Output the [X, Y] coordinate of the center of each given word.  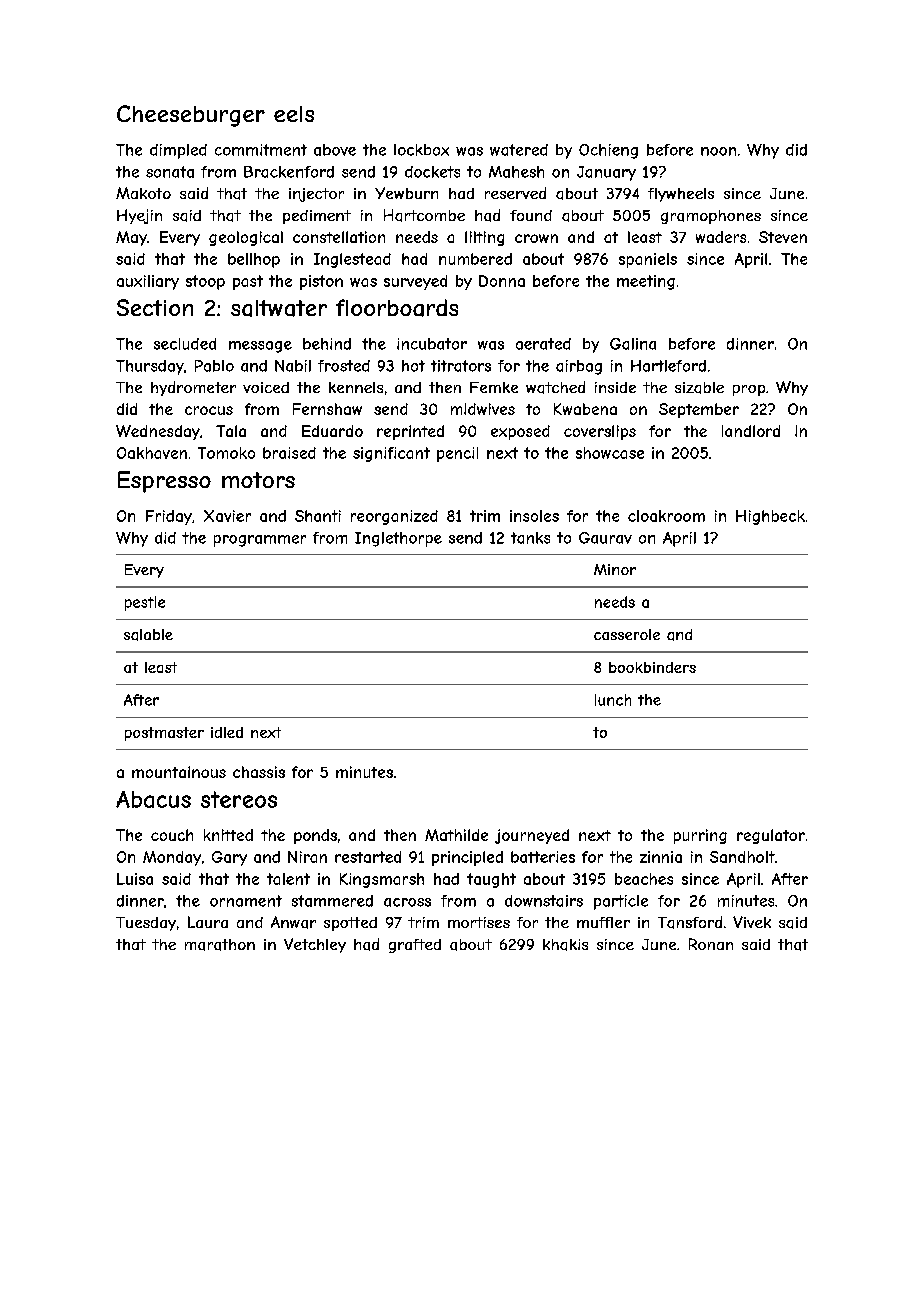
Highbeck [770, 517]
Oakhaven [152, 453]
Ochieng [608, 151]
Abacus [153, 799]
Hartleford [668, 366]
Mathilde [456, 835]
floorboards [397, 308]
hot [413, 366]
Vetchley [315, 945]
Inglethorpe [398, 539]
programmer [260, 541]
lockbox [421, 150]
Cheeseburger [191, 116]
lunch [613, 700]
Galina [633, 344]
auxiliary [148, 282]
